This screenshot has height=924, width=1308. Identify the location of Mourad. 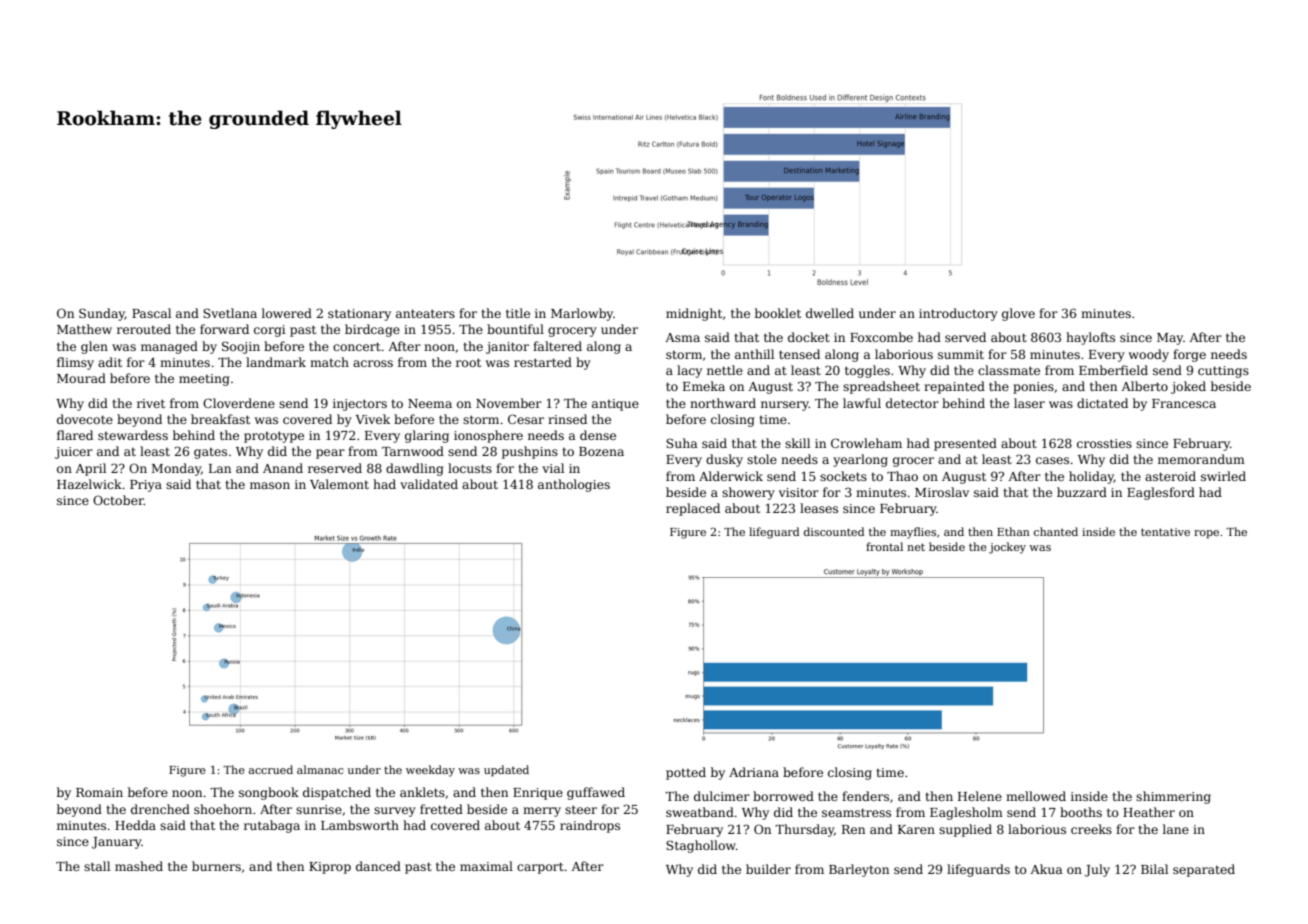
(81, 378).
